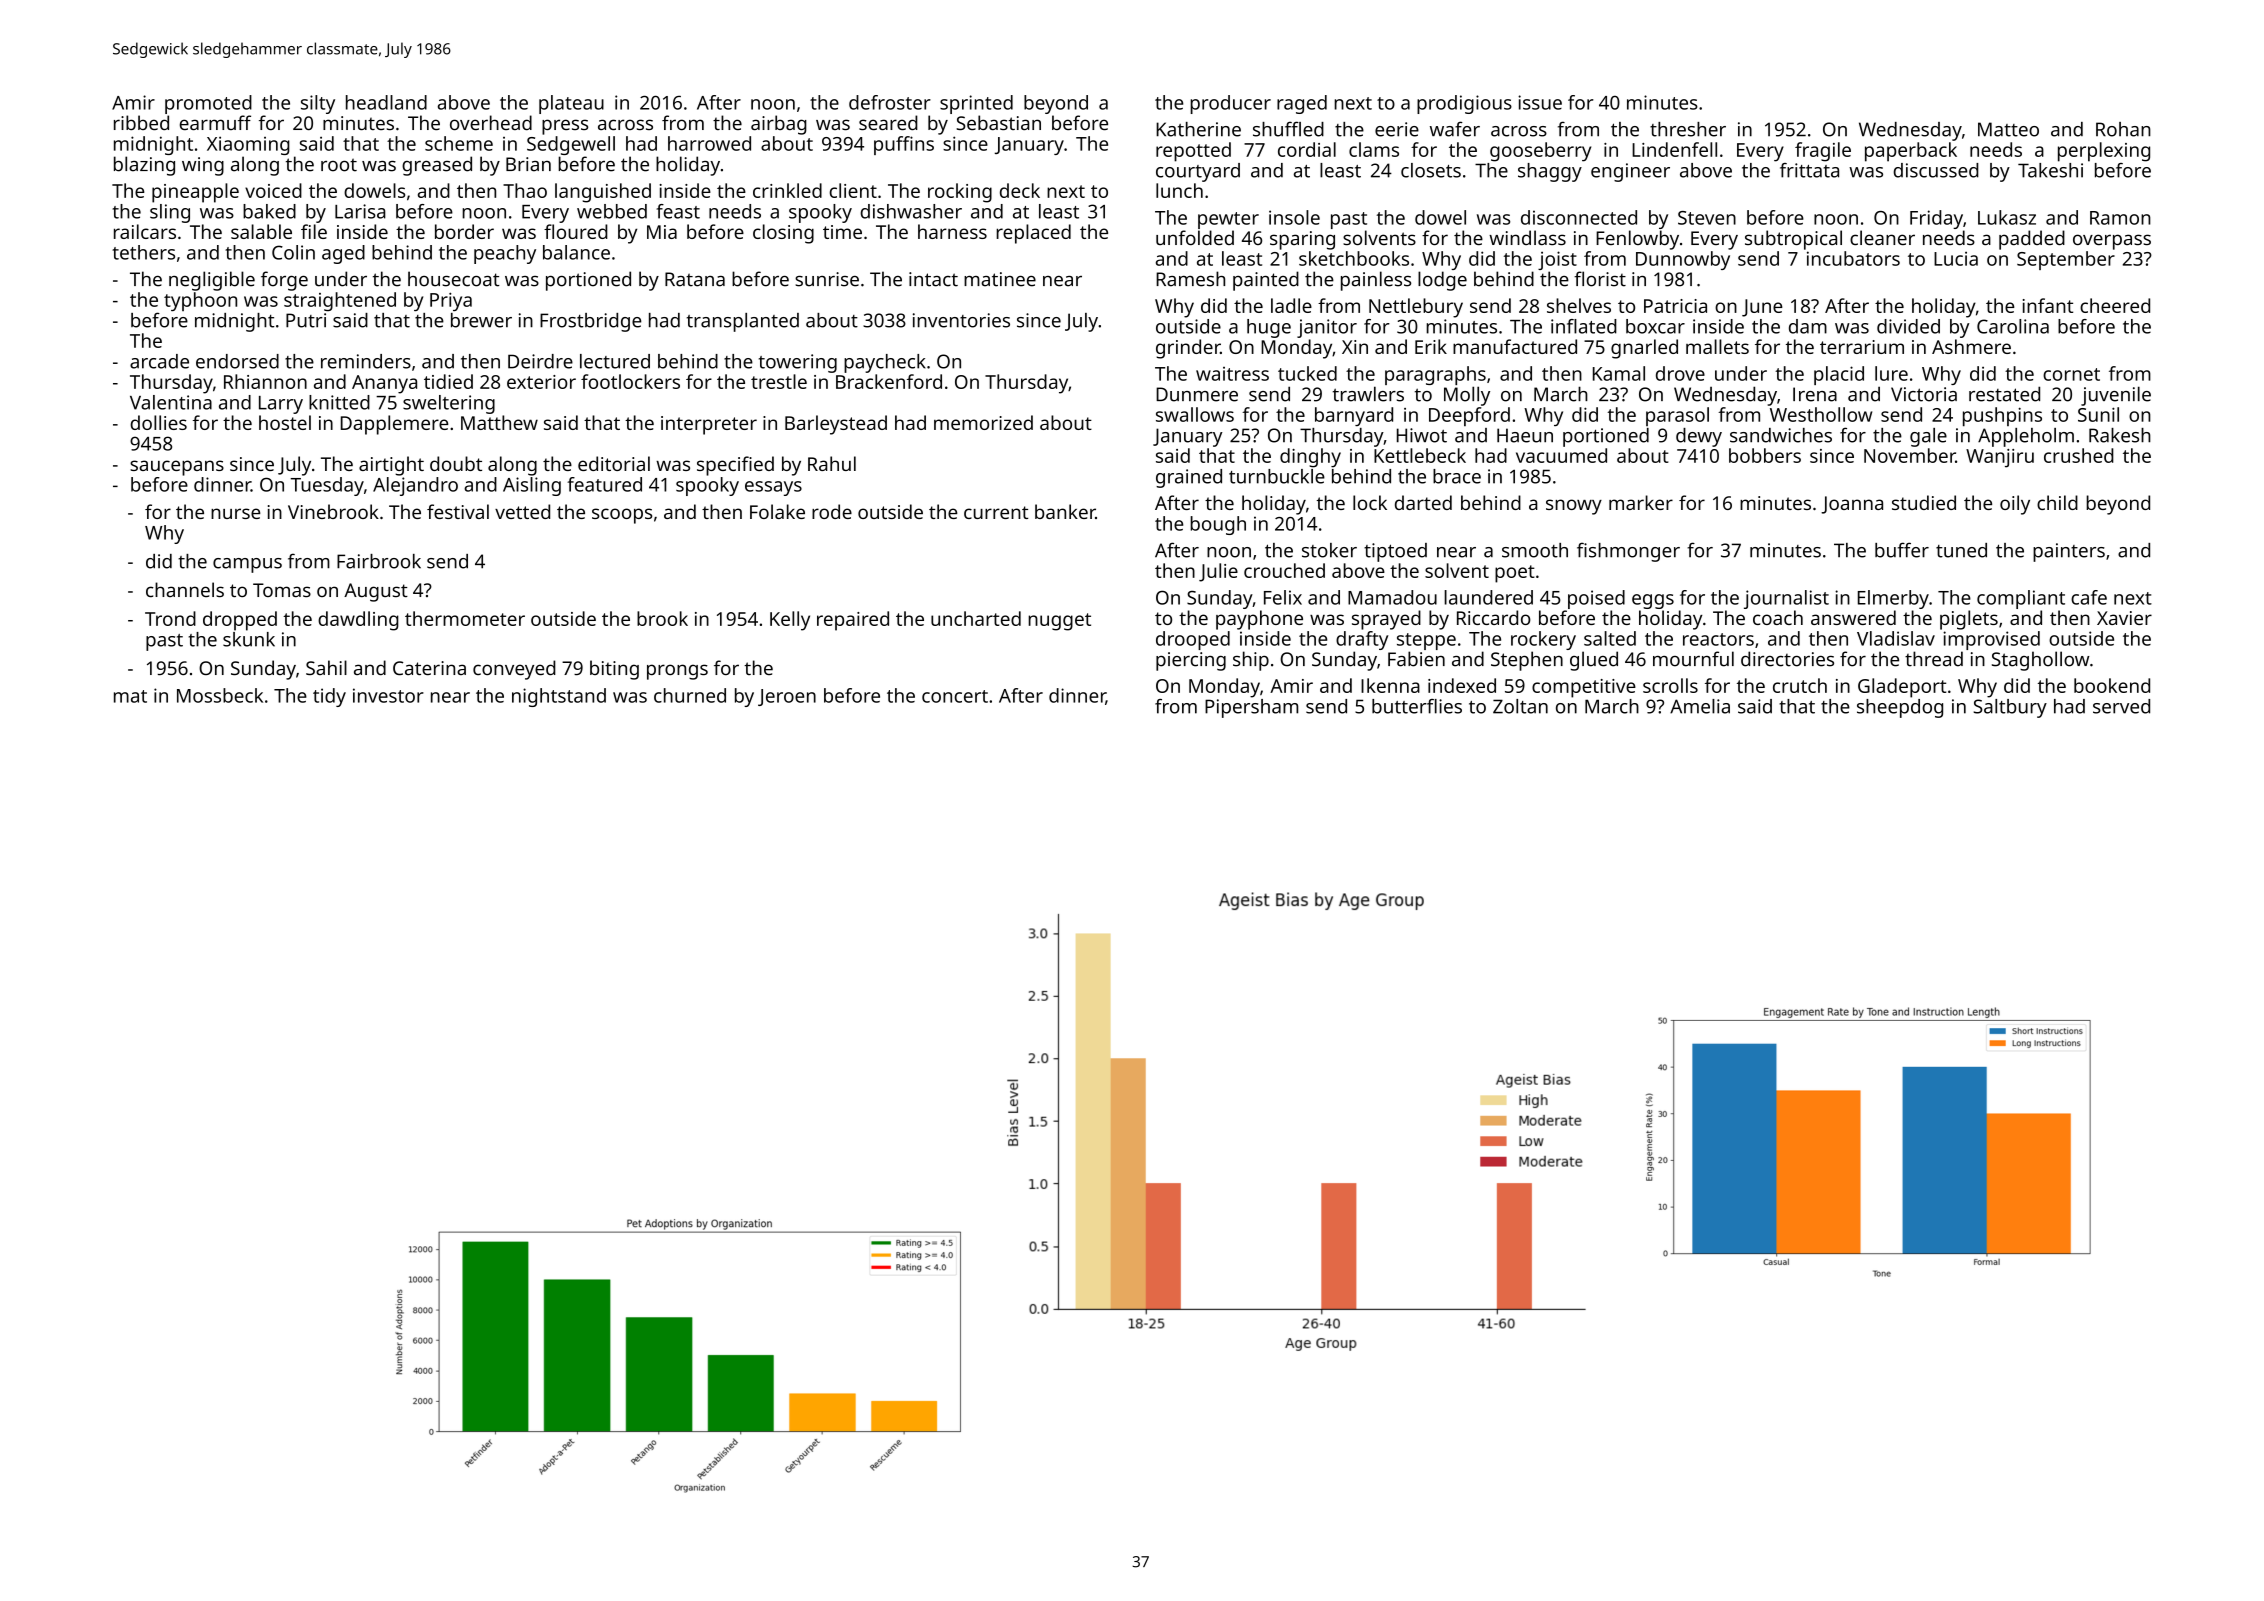 This screenshot has width=2264, height=1601. I want to click on rocking, so click(960, 193).
